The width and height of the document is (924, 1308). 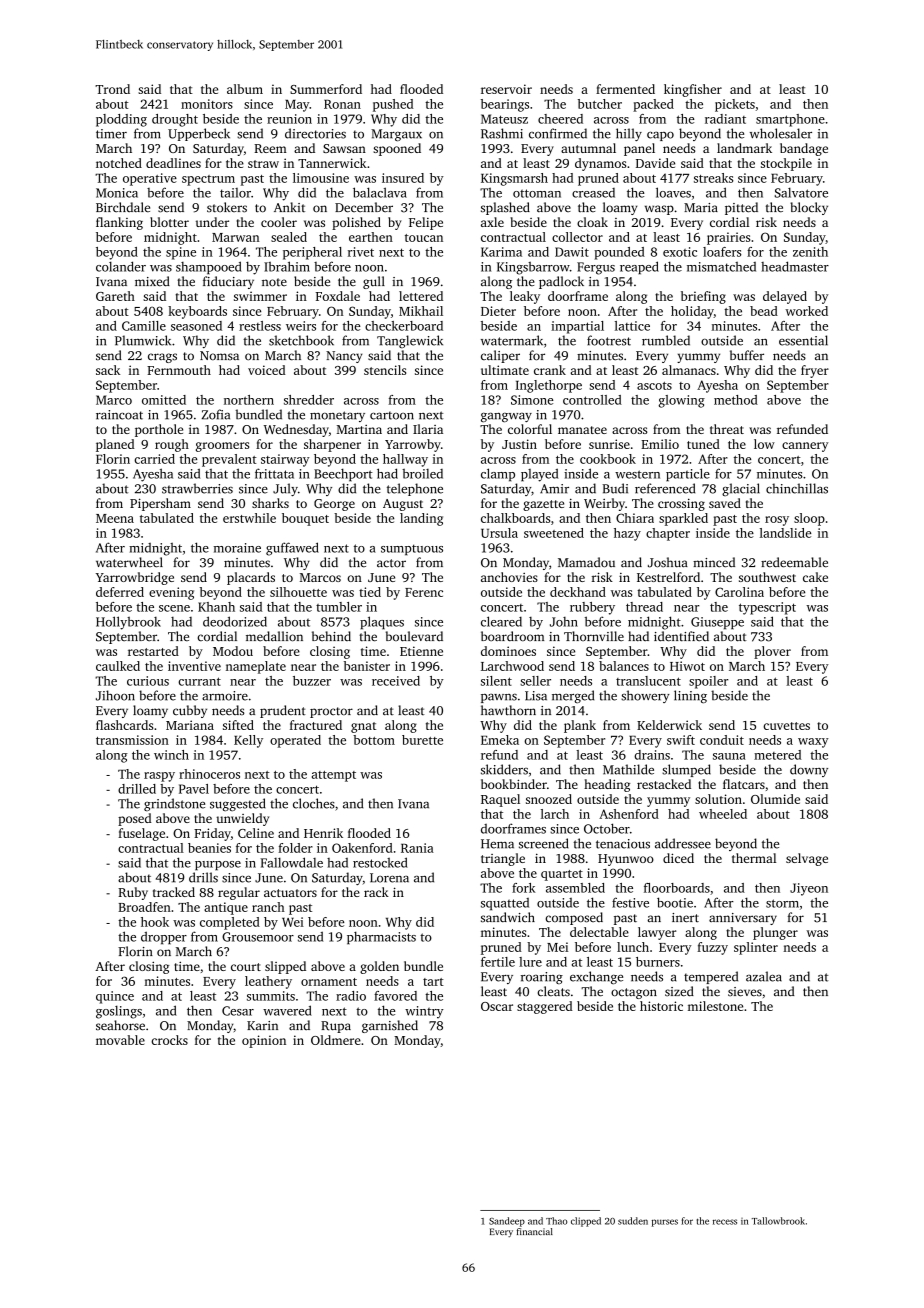 What do you see at coordinates (809, 519) in the document?
I see `sloop` at bounding box center [809, 519].
